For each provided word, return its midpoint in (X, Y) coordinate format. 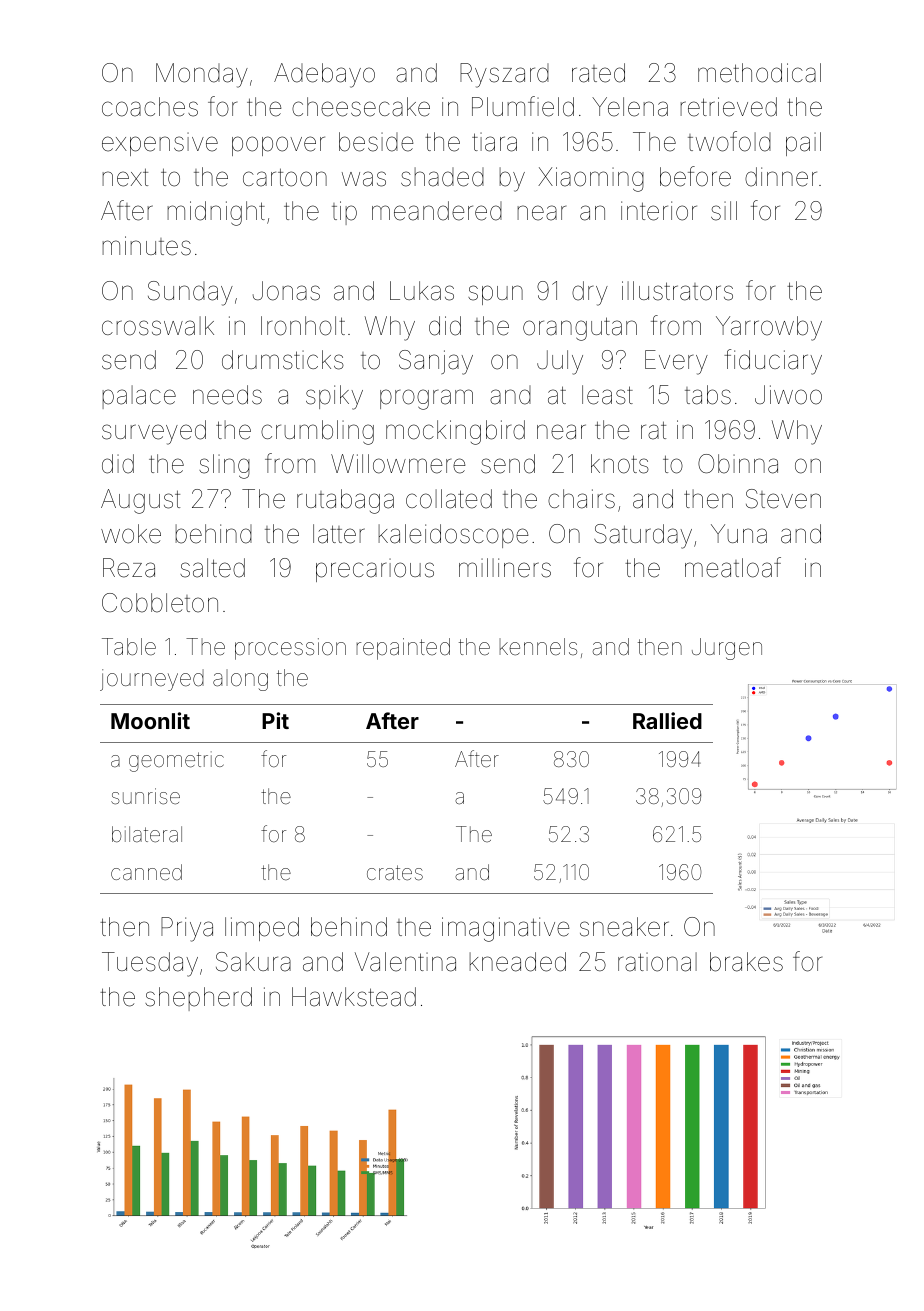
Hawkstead (354, 997)
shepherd (198, 999)
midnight (216, 213)
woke (131, 534)
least (607, 395)
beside (376, 142)
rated (598, 73)
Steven (783, 499)
